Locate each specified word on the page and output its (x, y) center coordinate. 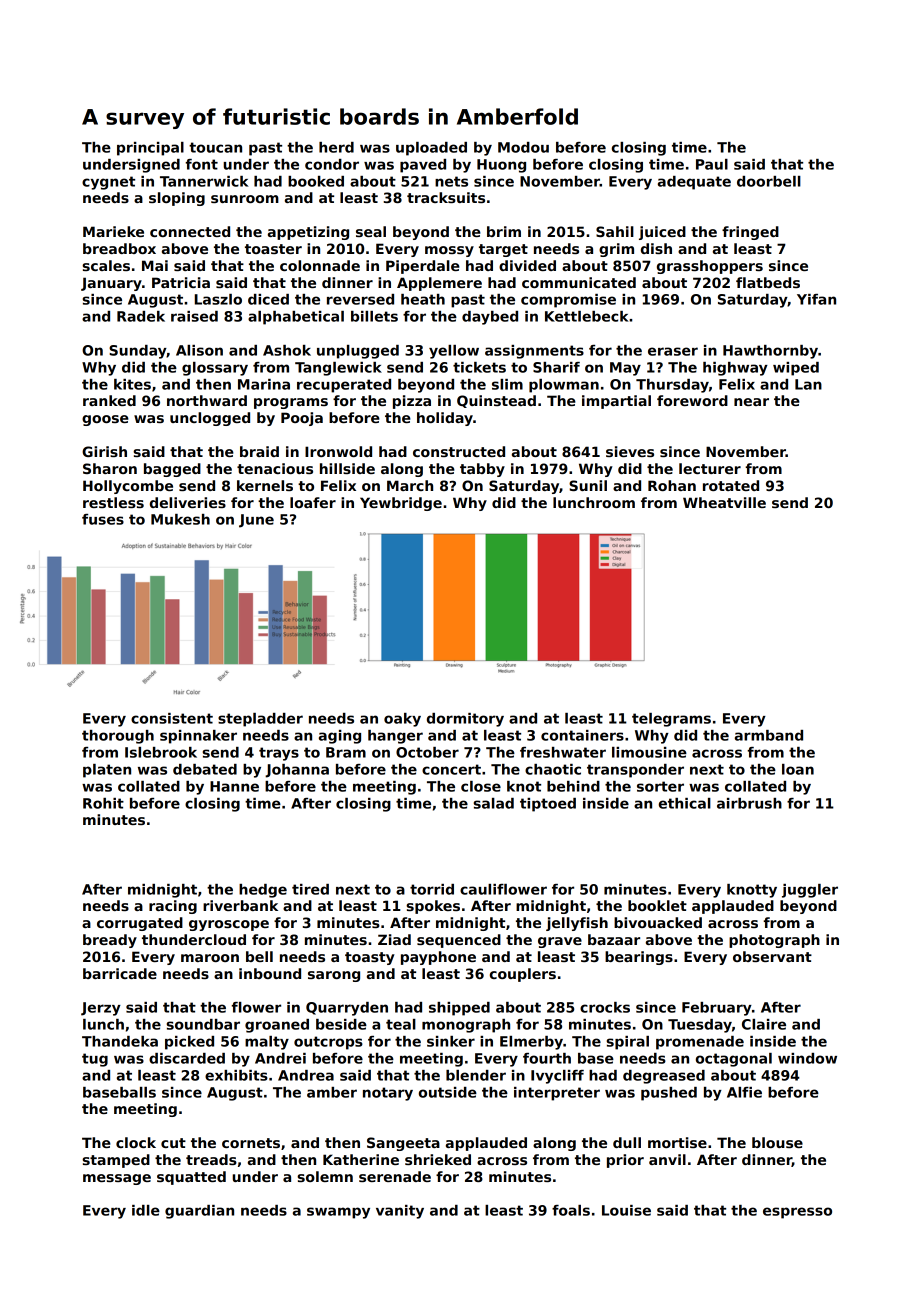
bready (110, 941)
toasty (370, 958)
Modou (523, 147)
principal (150, 149)
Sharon (110, 468)
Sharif (556, 367)
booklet (657, 905)
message (117, 1179)
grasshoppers (710, 267)
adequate (694, 183)
